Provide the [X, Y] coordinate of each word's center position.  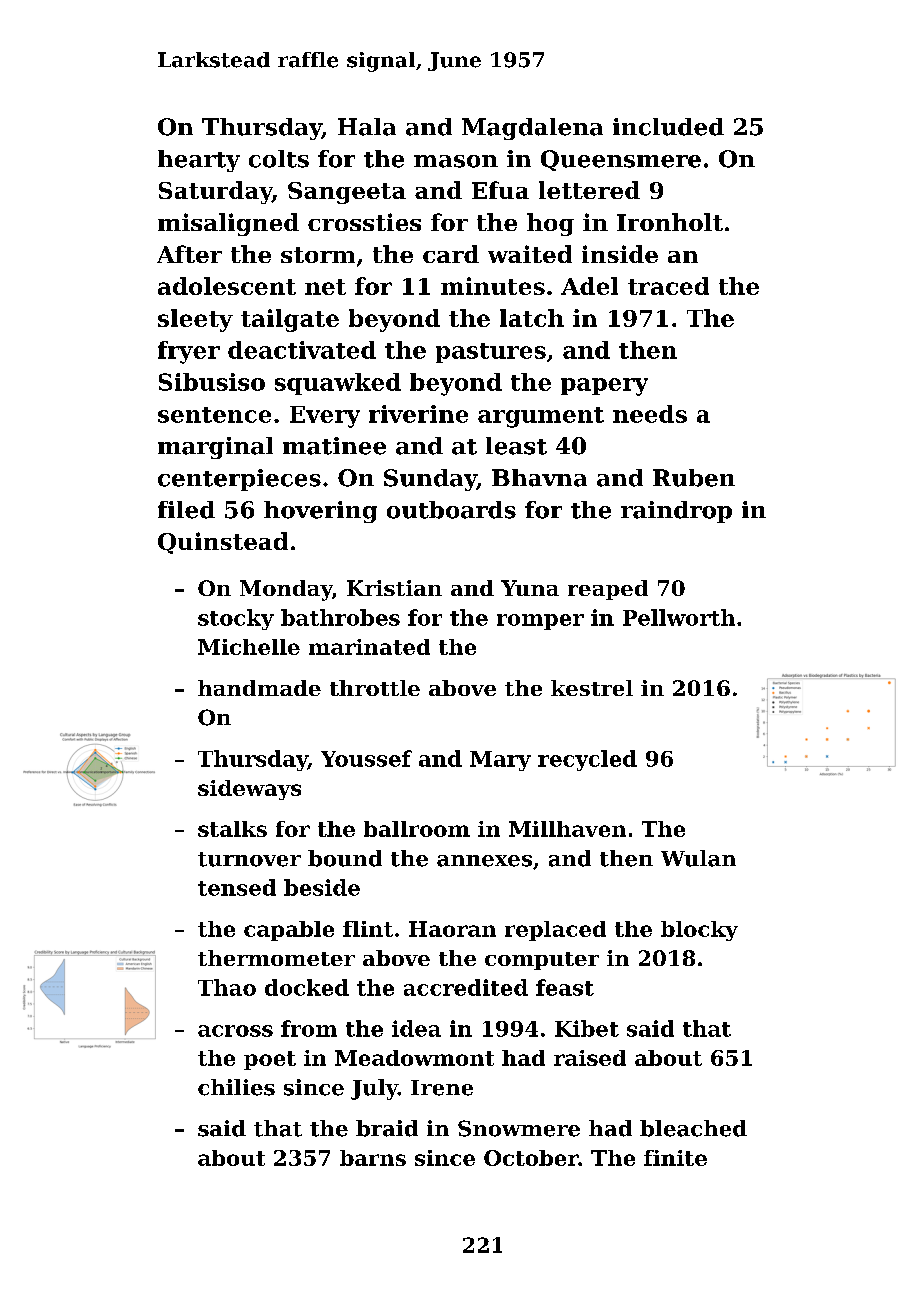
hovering [320, 512]
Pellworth [679, 617]
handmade [259, 688]
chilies [236, 1087]
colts [279, 159]
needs [650, 414]
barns [373, 1158]
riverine [418, 414]
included [668, 127]
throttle [375, 688]
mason [456, 161]
